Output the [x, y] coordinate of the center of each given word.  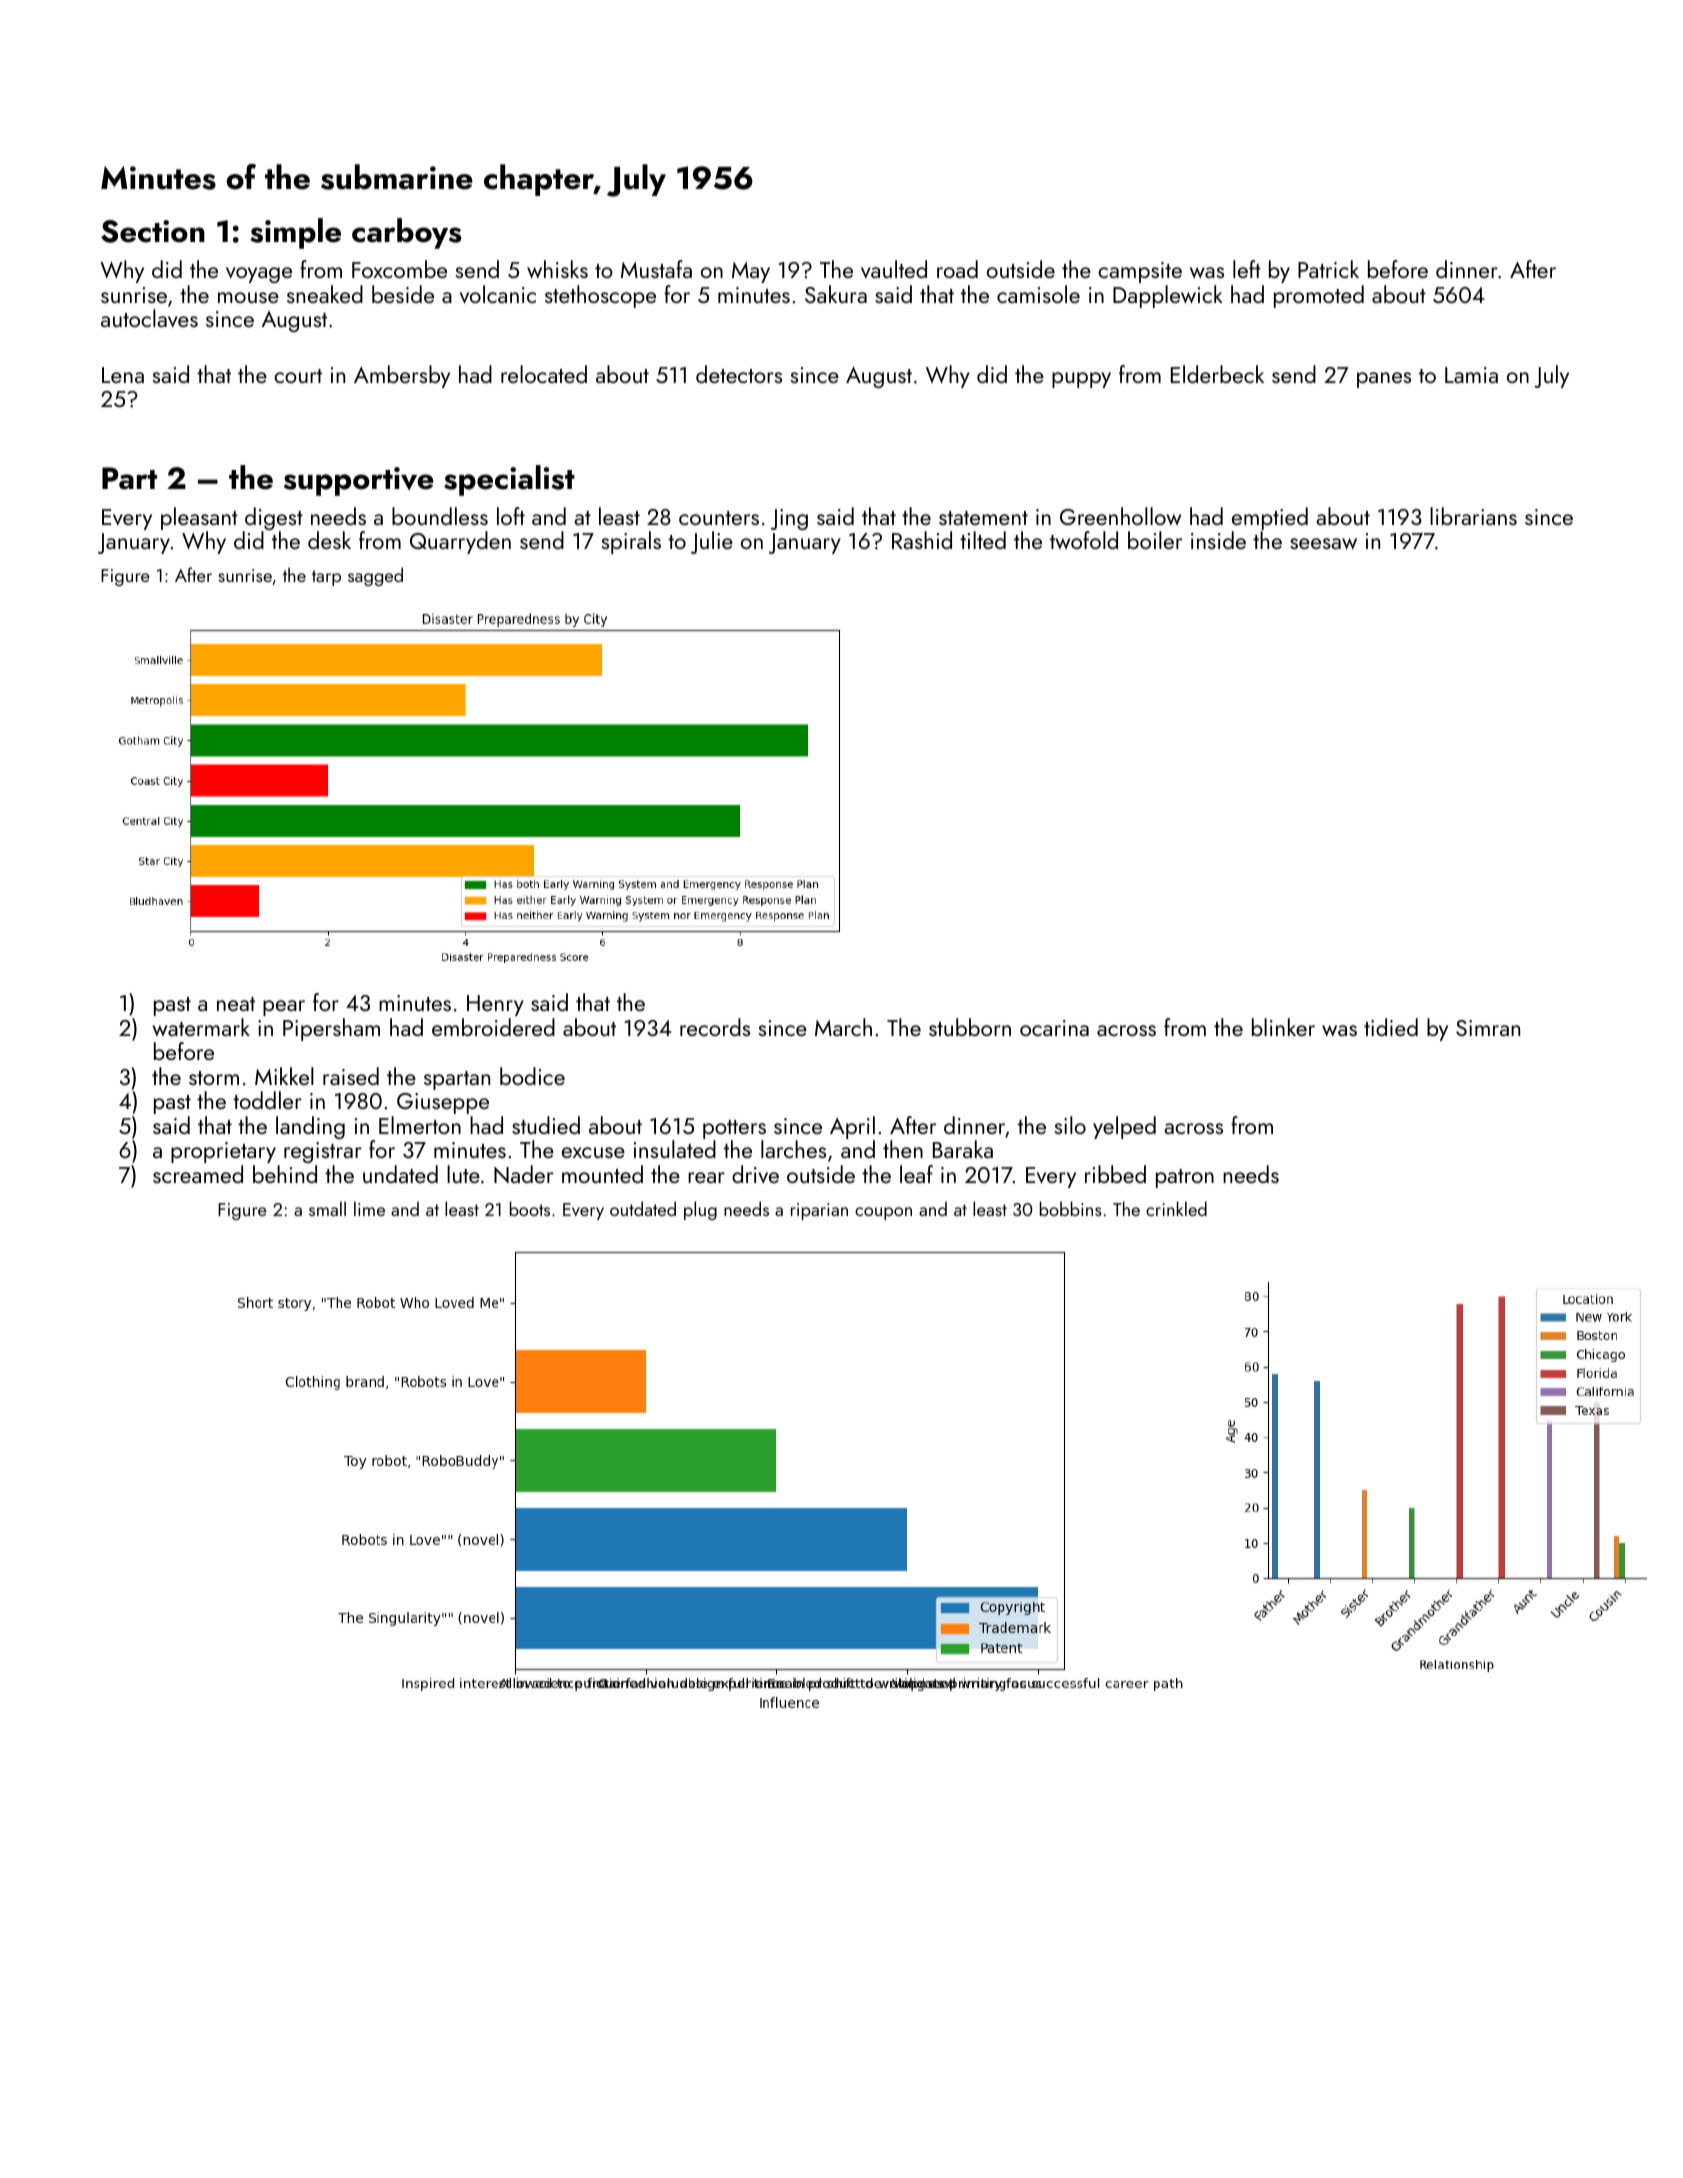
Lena [123, 375]
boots [530, 1208]
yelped [1124, 1127]
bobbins [1071, 1208]
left [1247, 269]
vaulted [894, 269]
